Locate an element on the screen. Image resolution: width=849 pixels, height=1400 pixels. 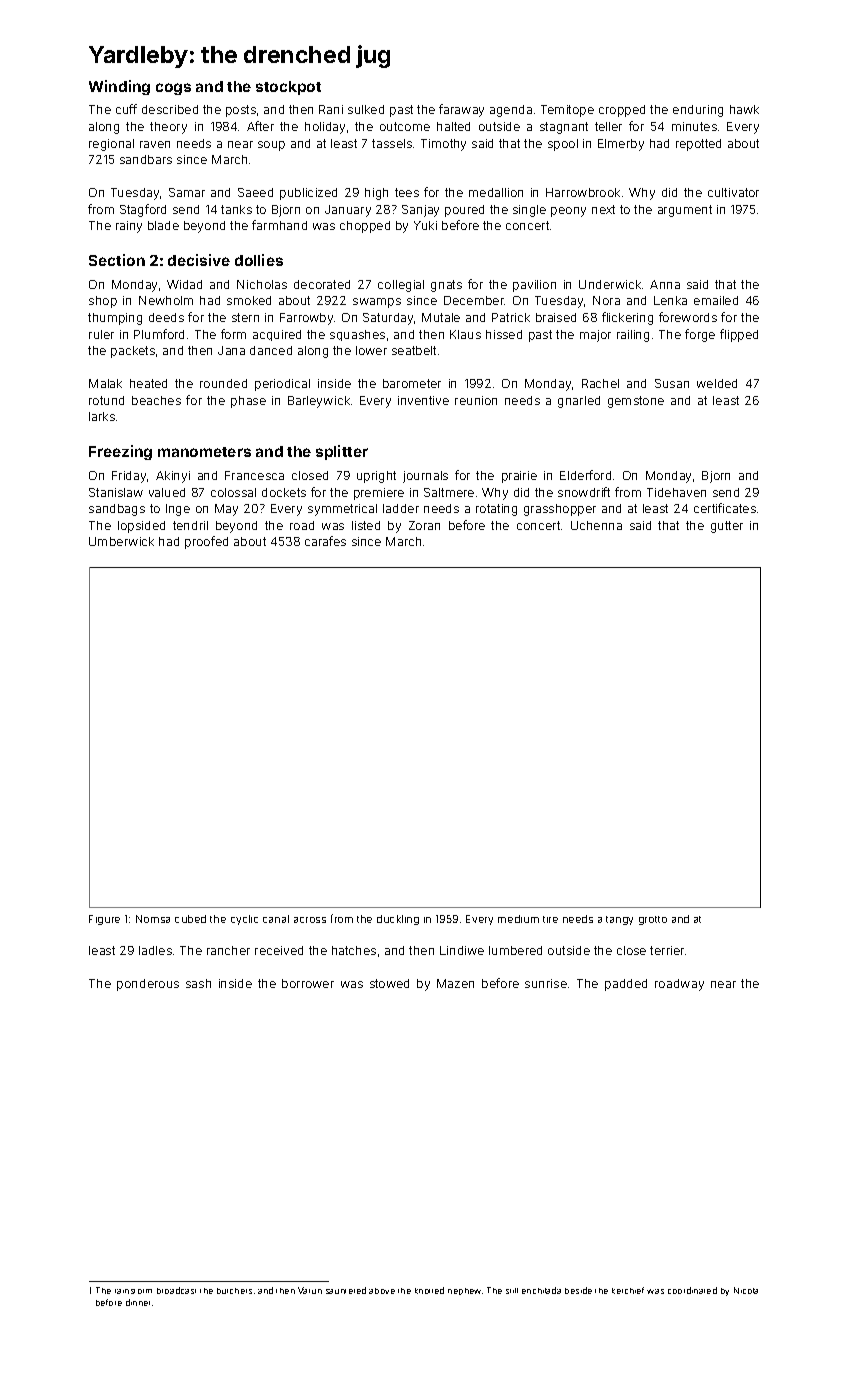
gutter is located at coordinates (727, 527).
